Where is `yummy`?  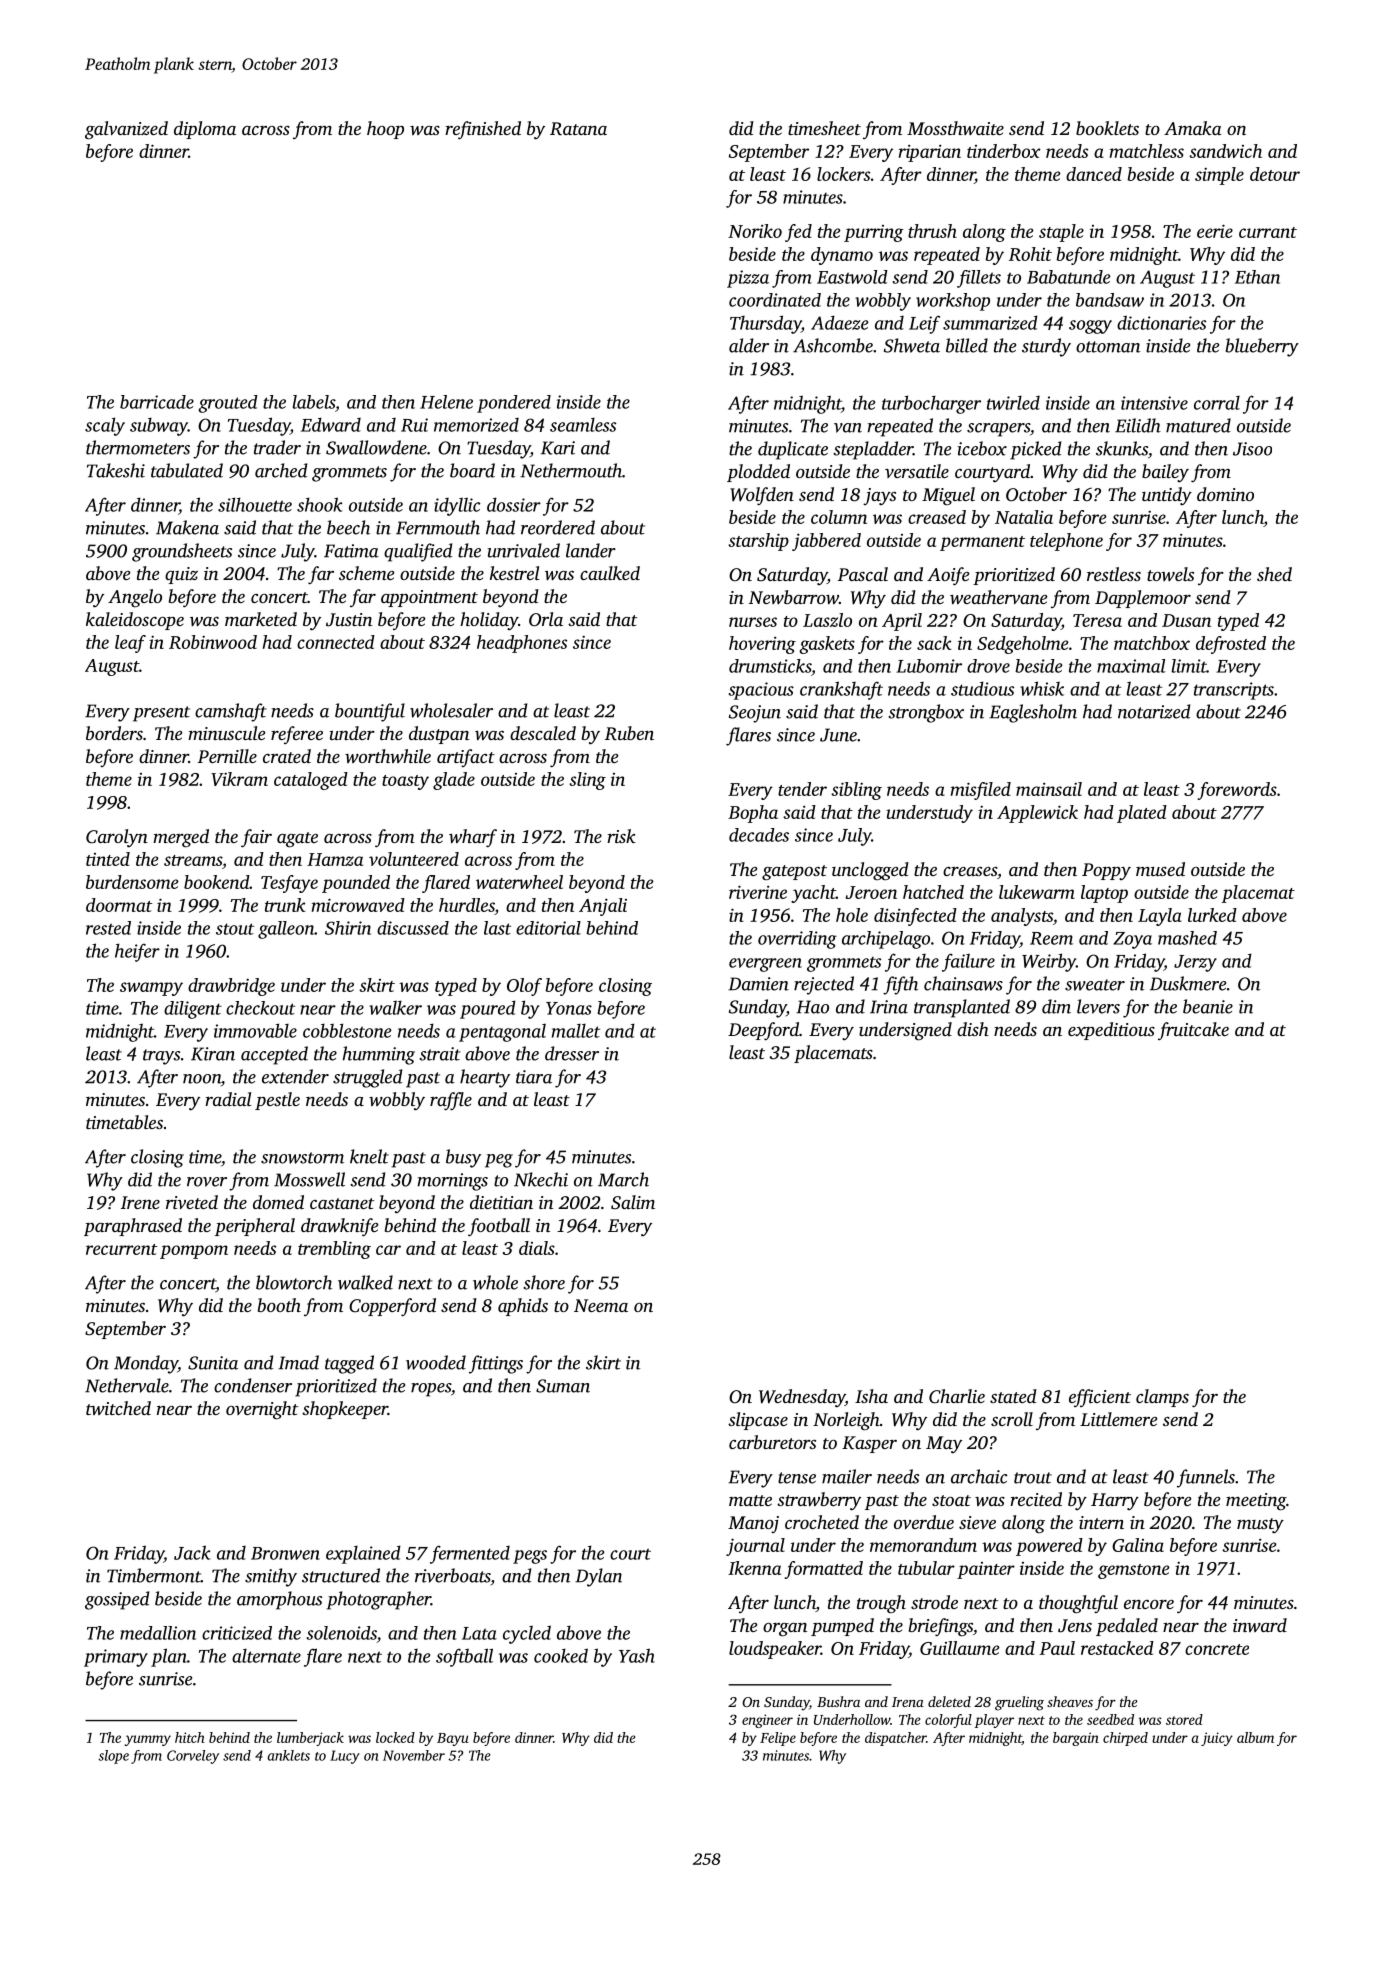
yummy is located at coordinates (147, 1740).
